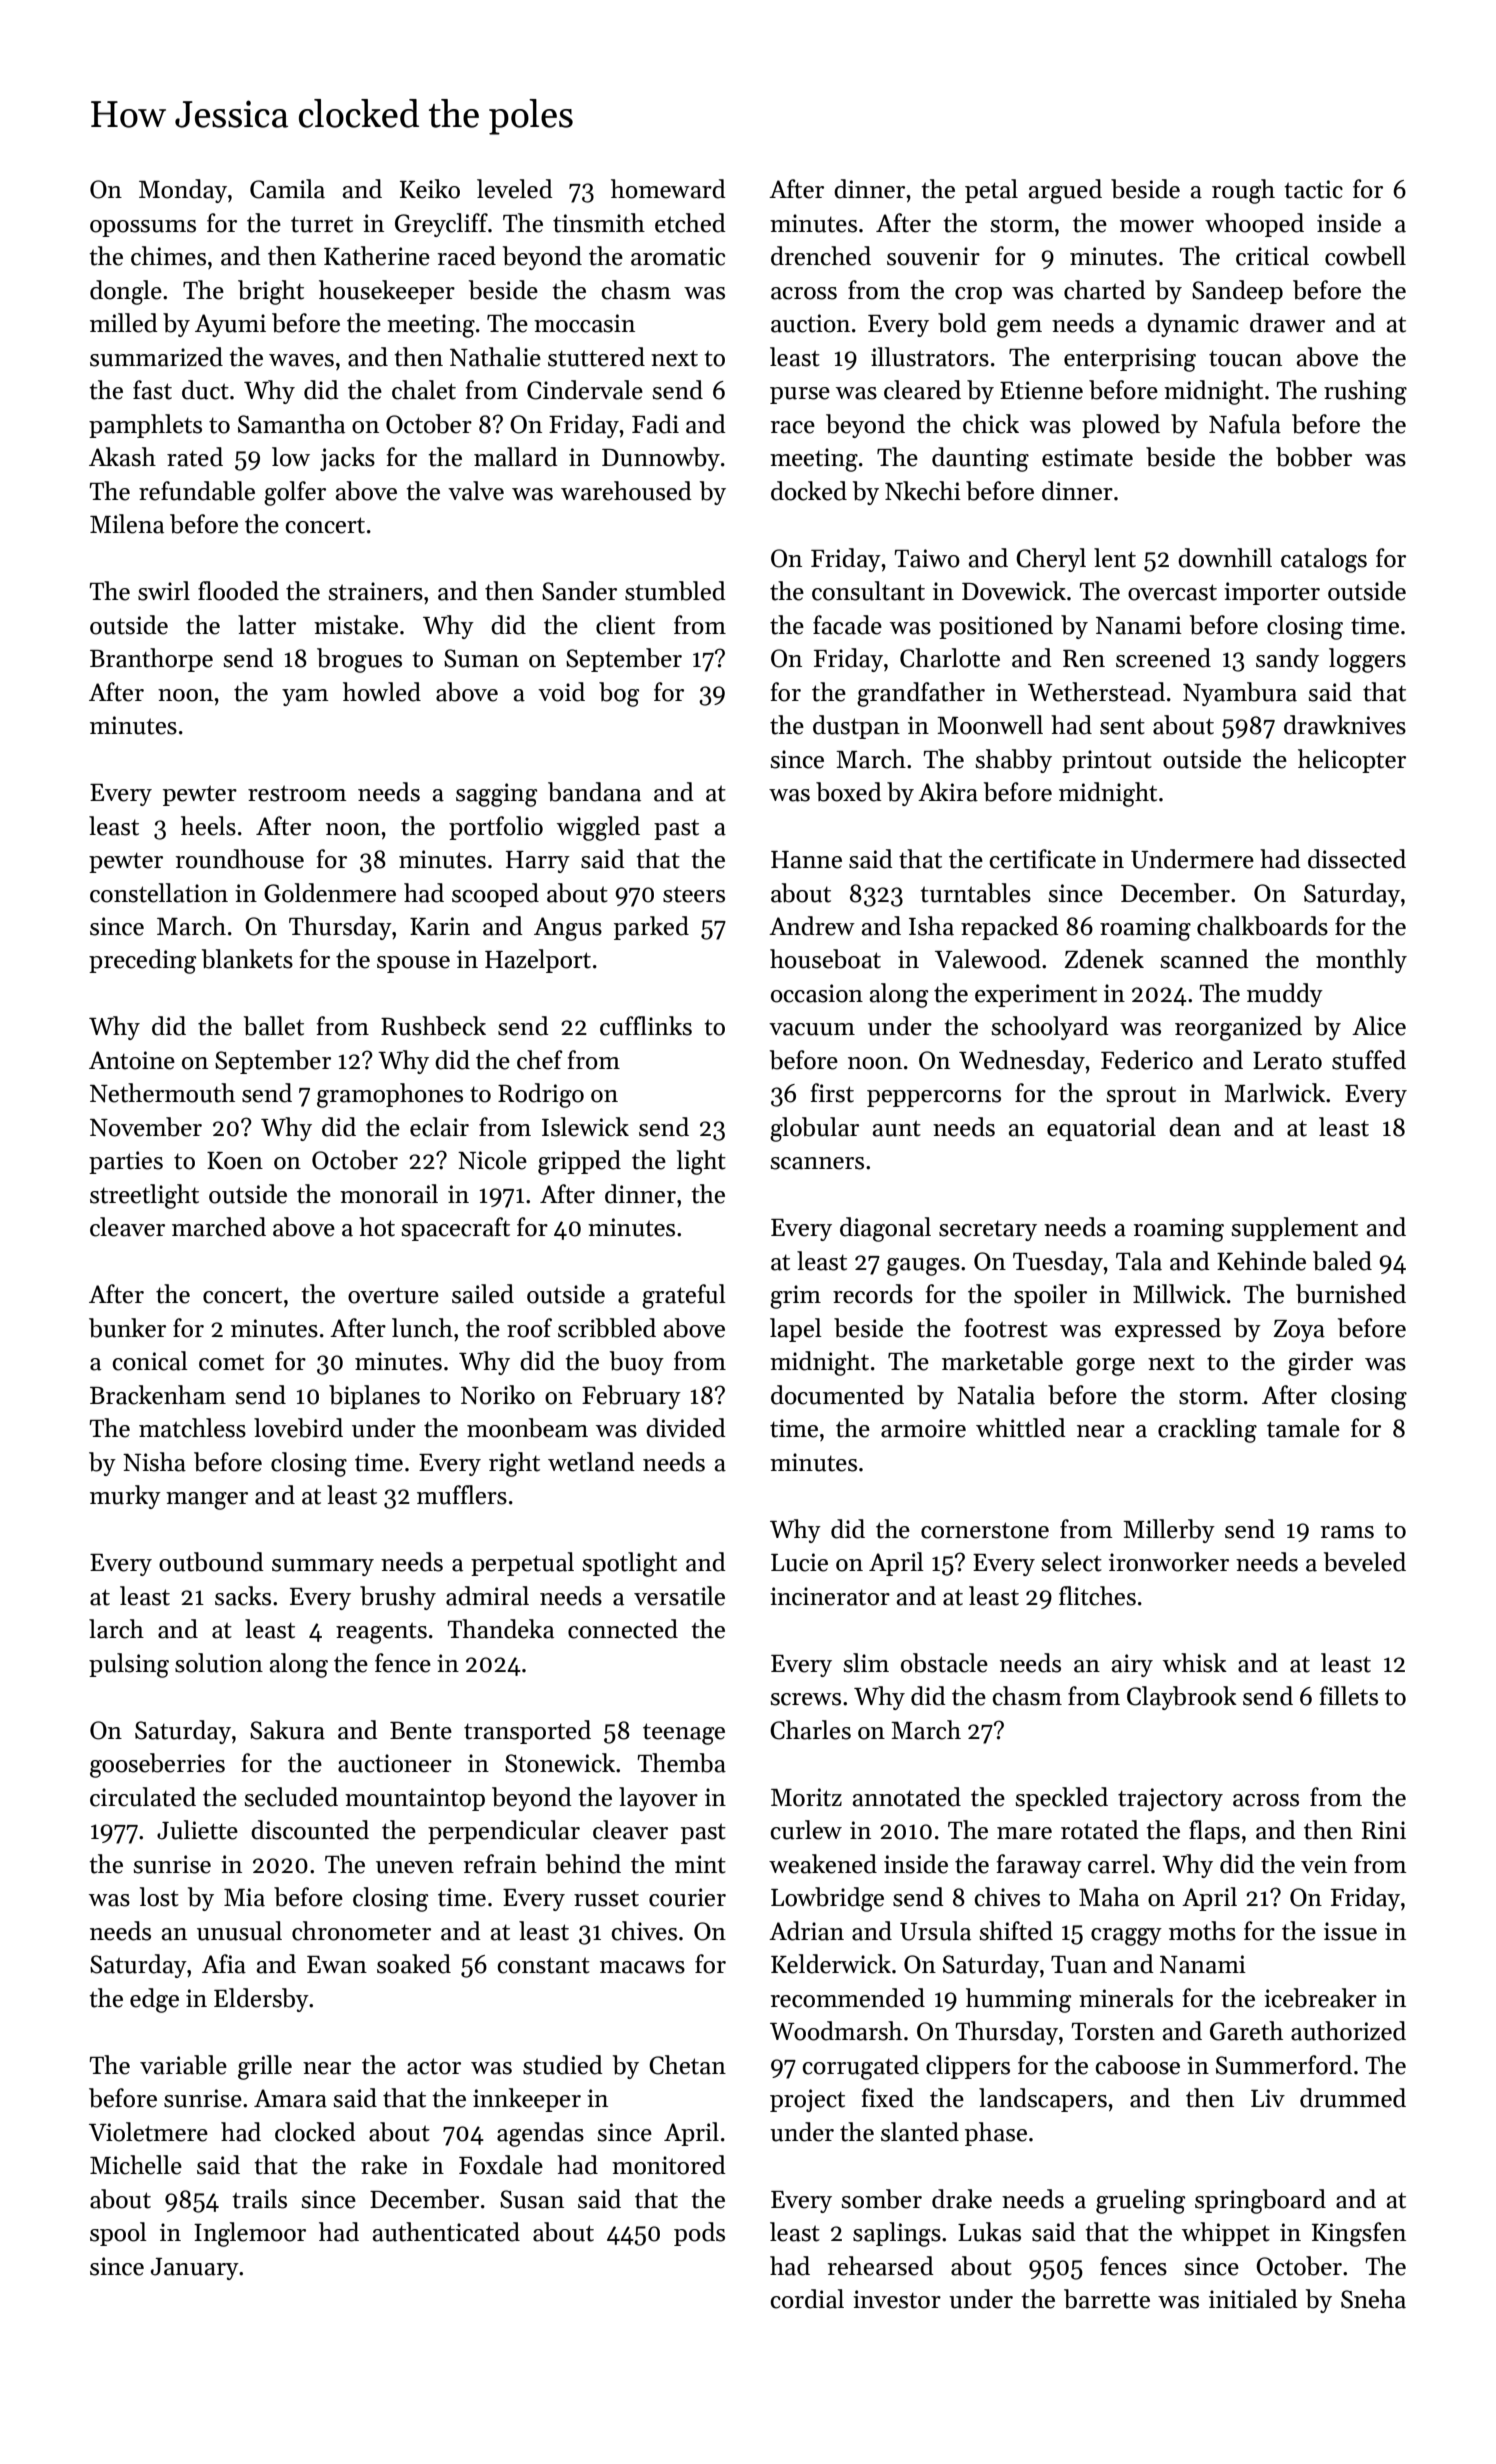  Describe the element at coordinates (923, 491) in the document. I see `Nkechi` at that location.
